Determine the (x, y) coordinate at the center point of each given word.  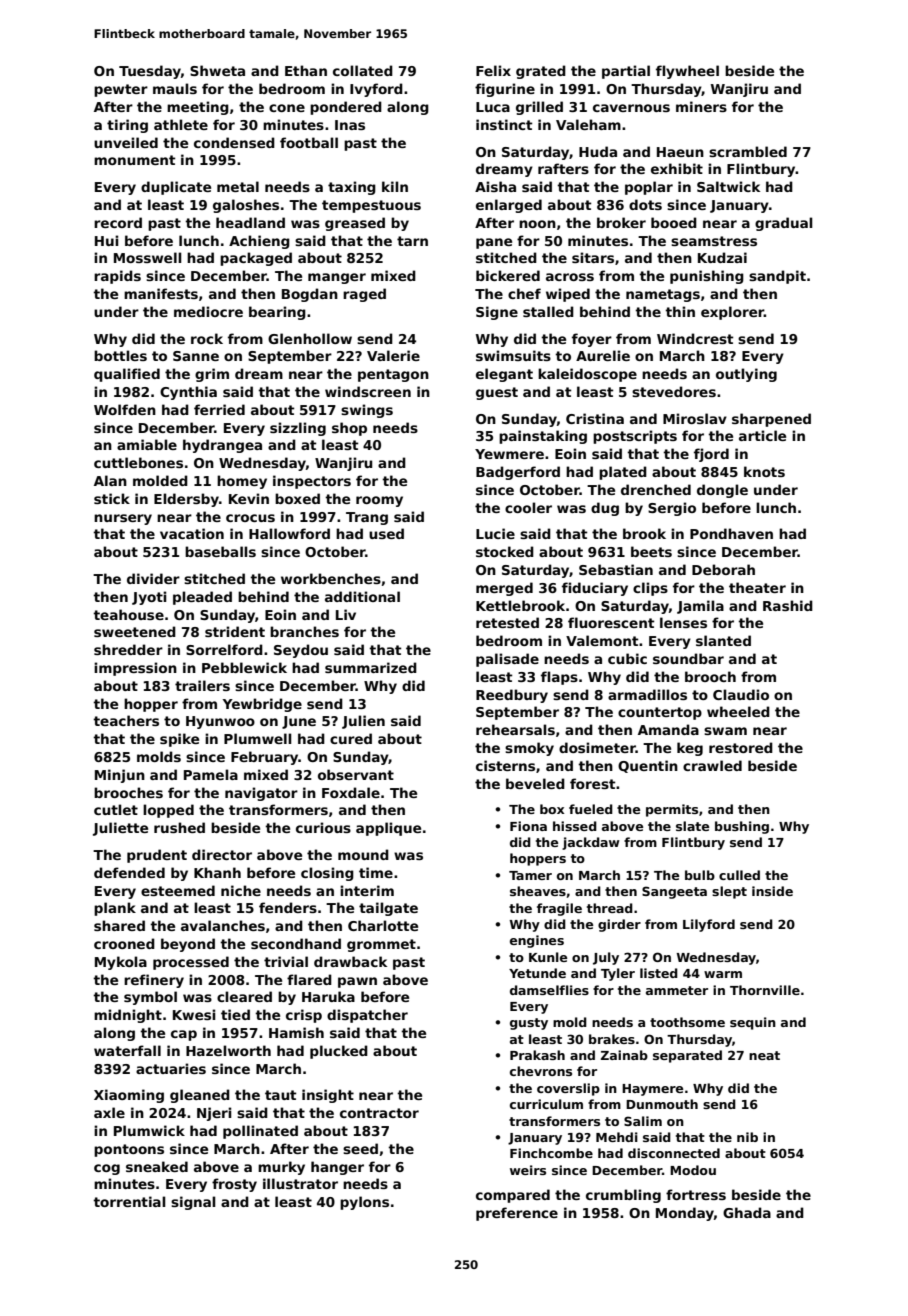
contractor (379, 1113)
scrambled (748, 151)
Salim (643, 1121)
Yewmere (509, 454)
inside (772, 891)
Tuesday (150, 72)
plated (623, 473)
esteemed (178, 890)
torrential (129, 1201)
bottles (120, 355)
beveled (535, 783)
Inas (350, 125)
